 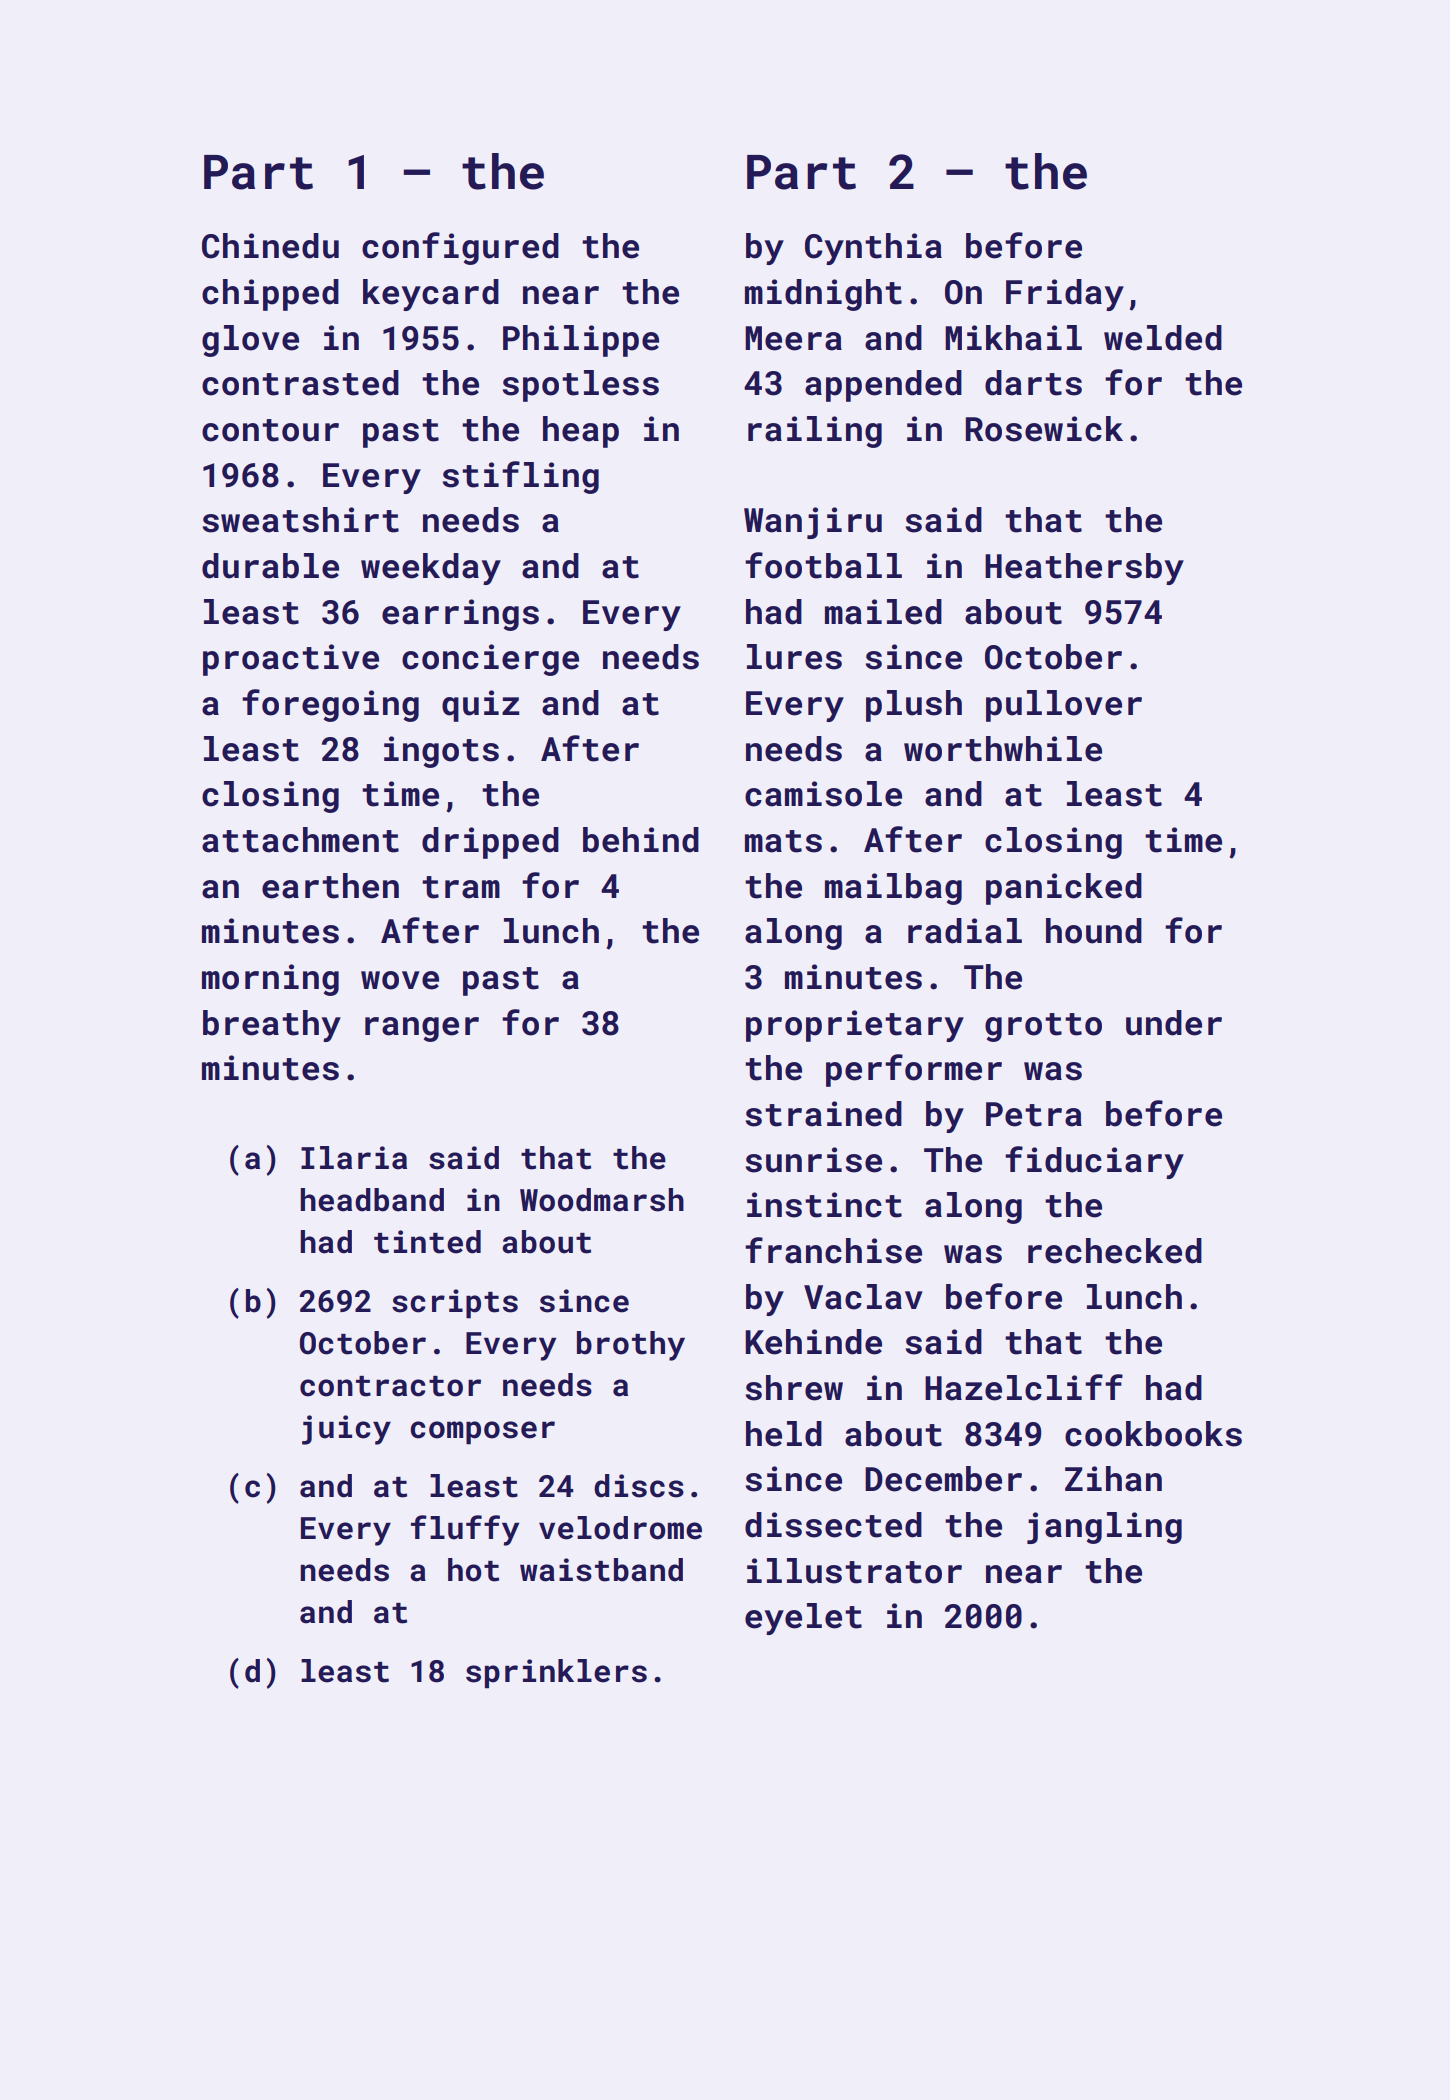 I want to click on proactive, so click(x=291, y=660).
